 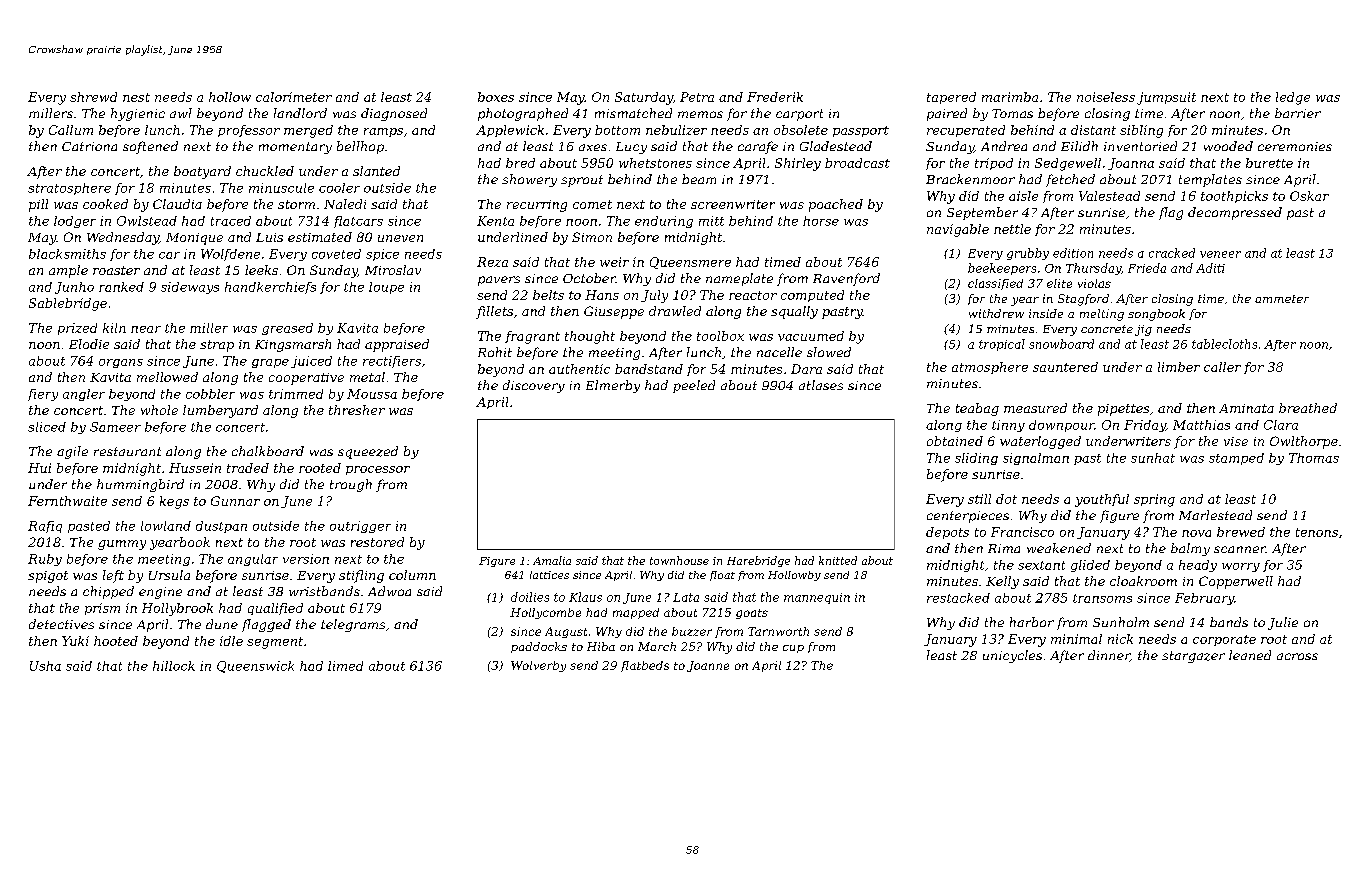 What do you see at coordinates (1224, 344) in the document?
I see `tablecloths` at bounding box center [1224, 344].
